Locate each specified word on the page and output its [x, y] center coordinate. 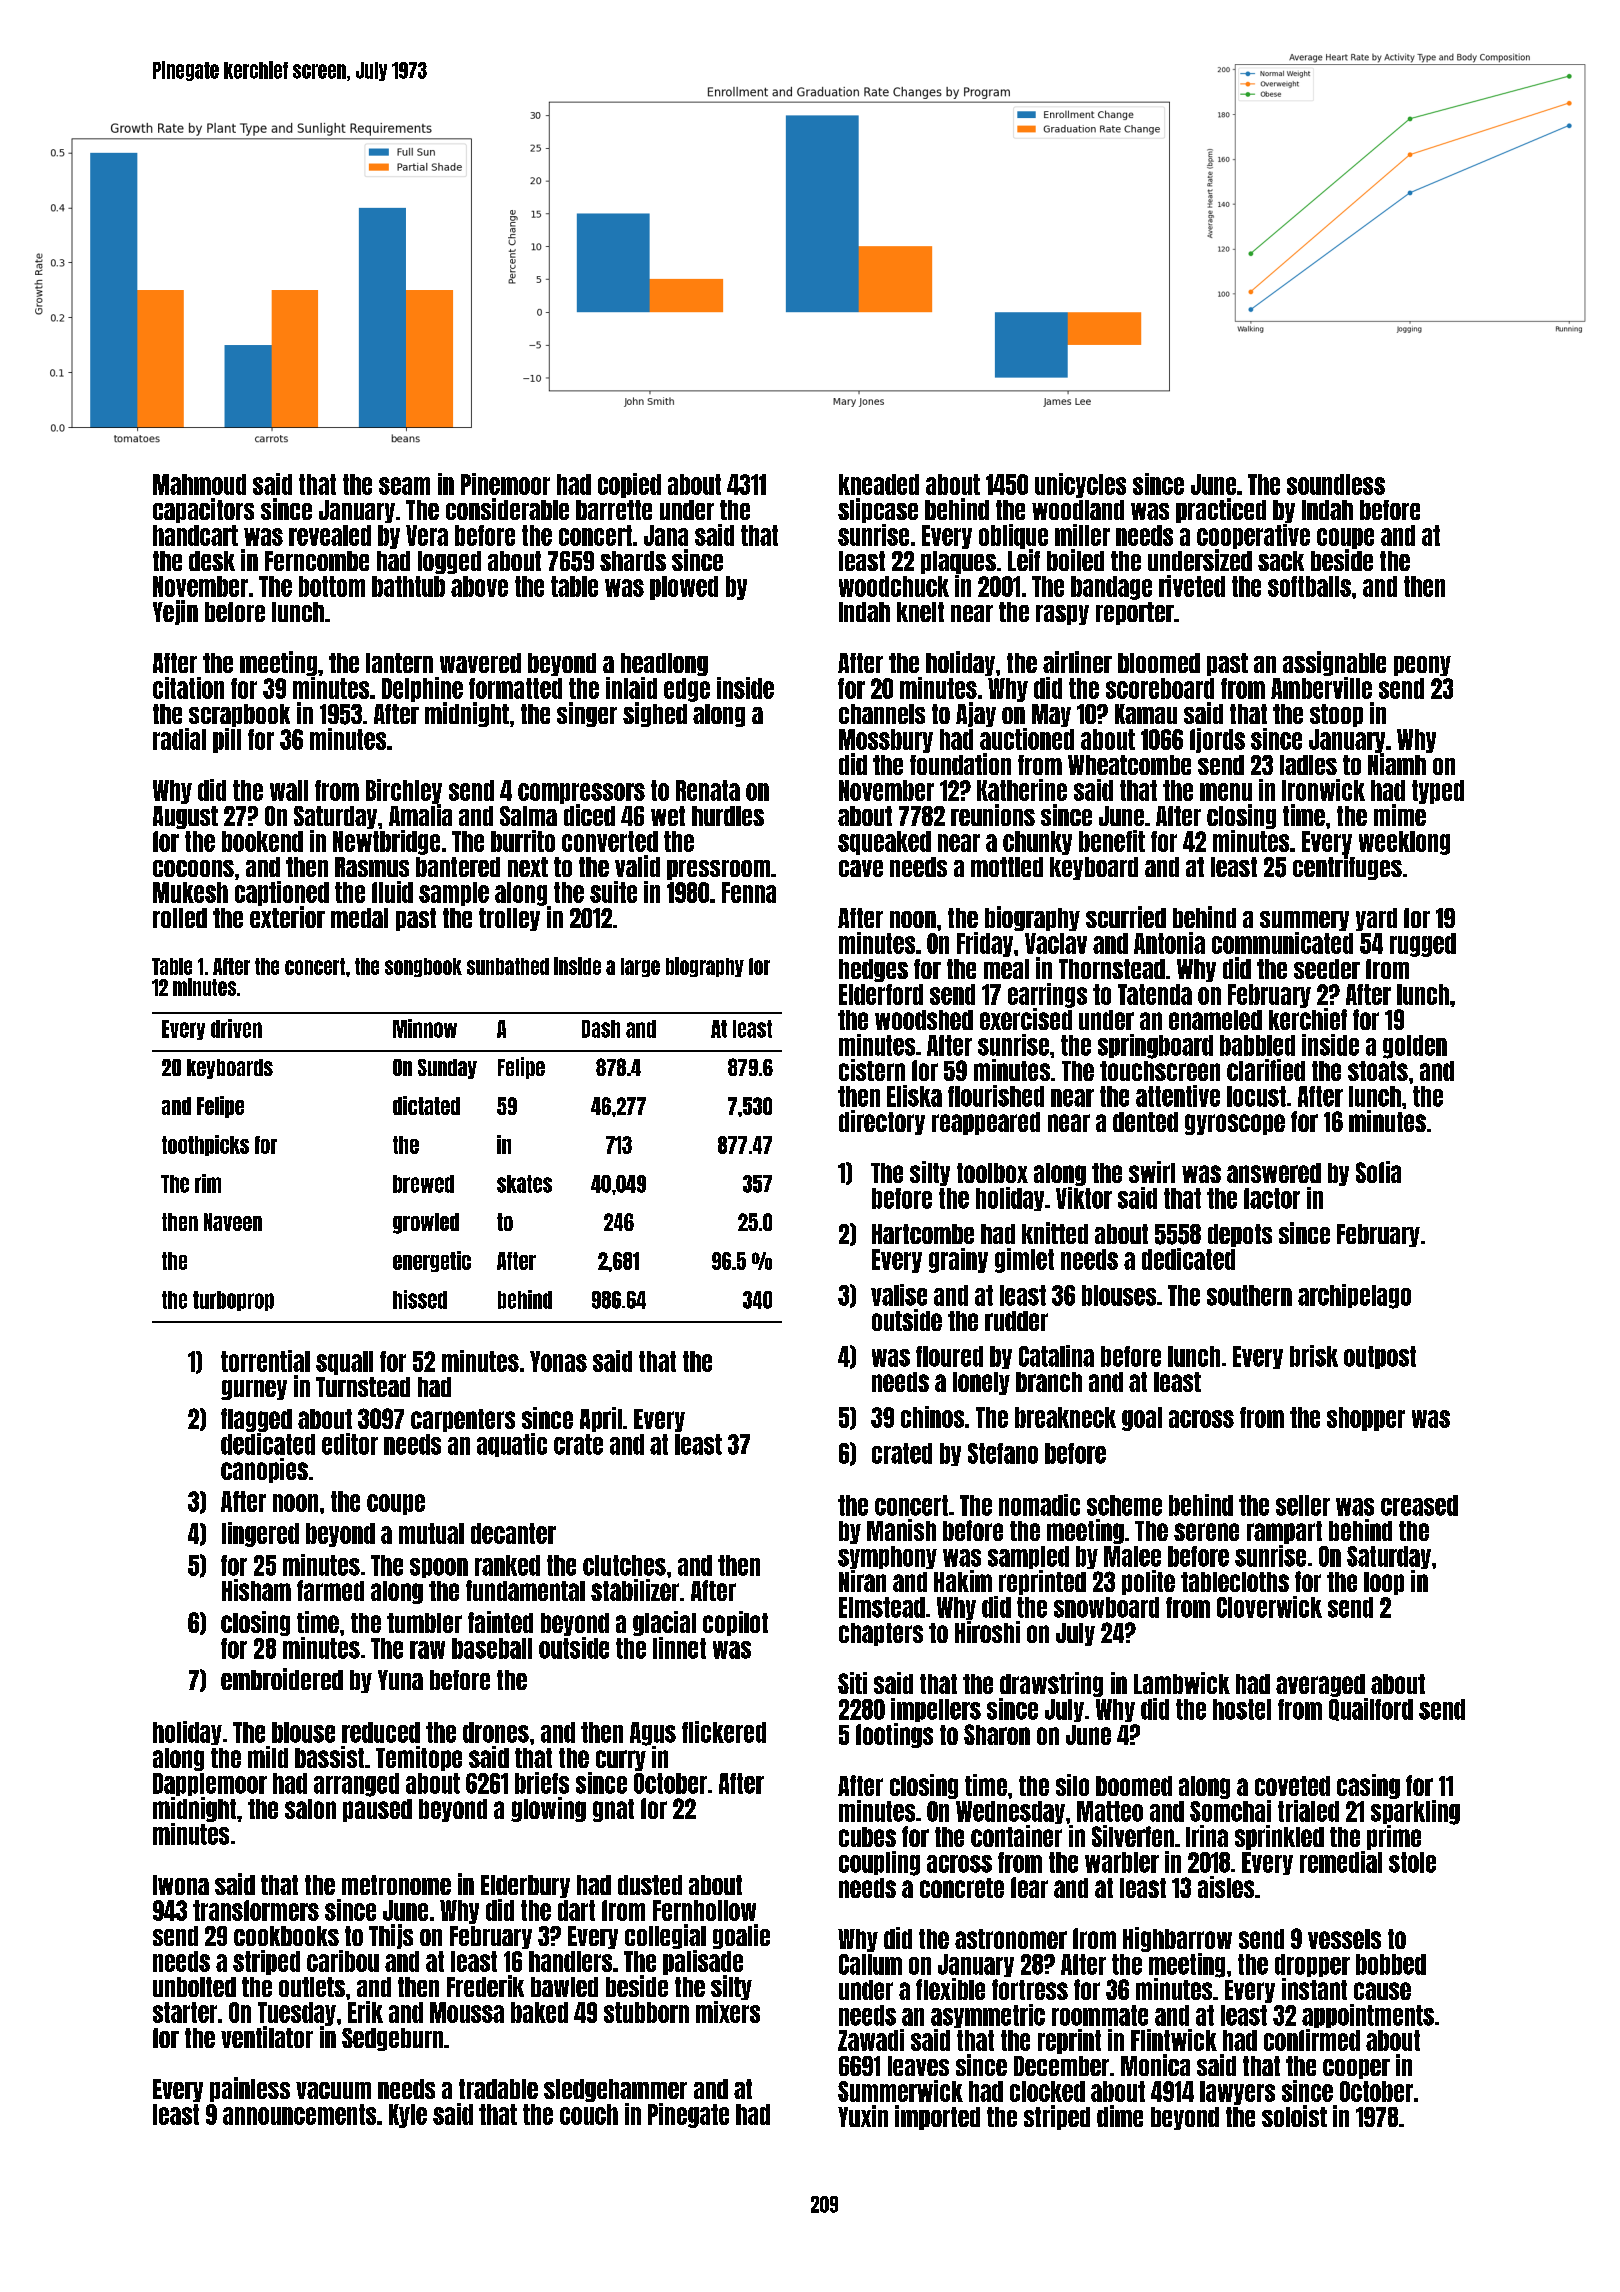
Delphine [422, 689]
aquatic [512, 1445]
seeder [1327, 969]
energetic [432, 1261]
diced [589, 815]
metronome [396, 1885]
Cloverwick [1269, 1607]
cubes [867, 1837]
